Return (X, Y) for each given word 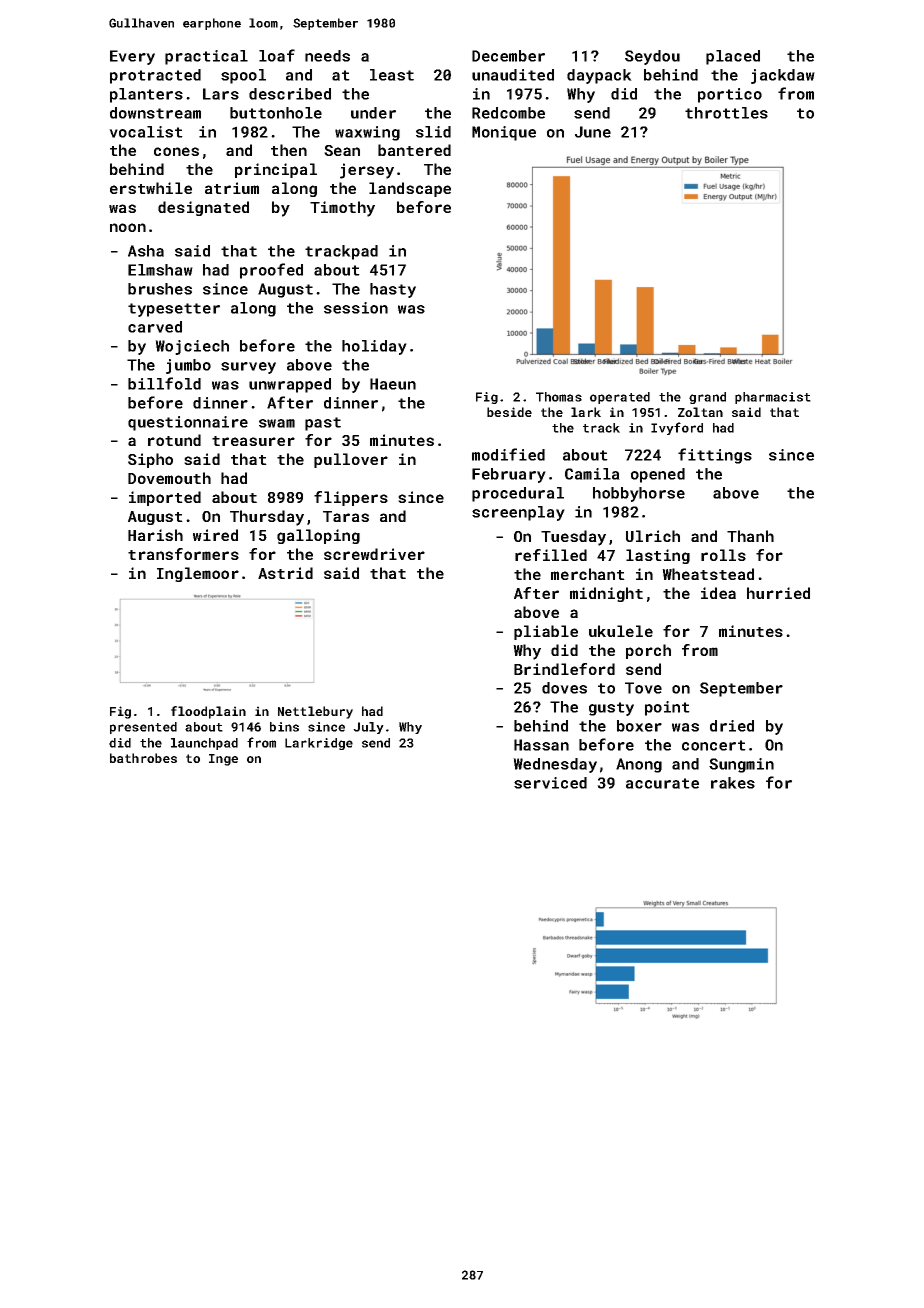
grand (707, 398)
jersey (367, 171)
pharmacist (773, 398)
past (323, 424)
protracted (155, 76)
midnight (606, 594)
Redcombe (508, 113)
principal (276, 170)
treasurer (253, 441)
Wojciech (192, 347)
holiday (374, 347)
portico (730, 95)
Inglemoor (198, 574)
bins (284, 727)
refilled (551, 555)
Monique (504, 133)
